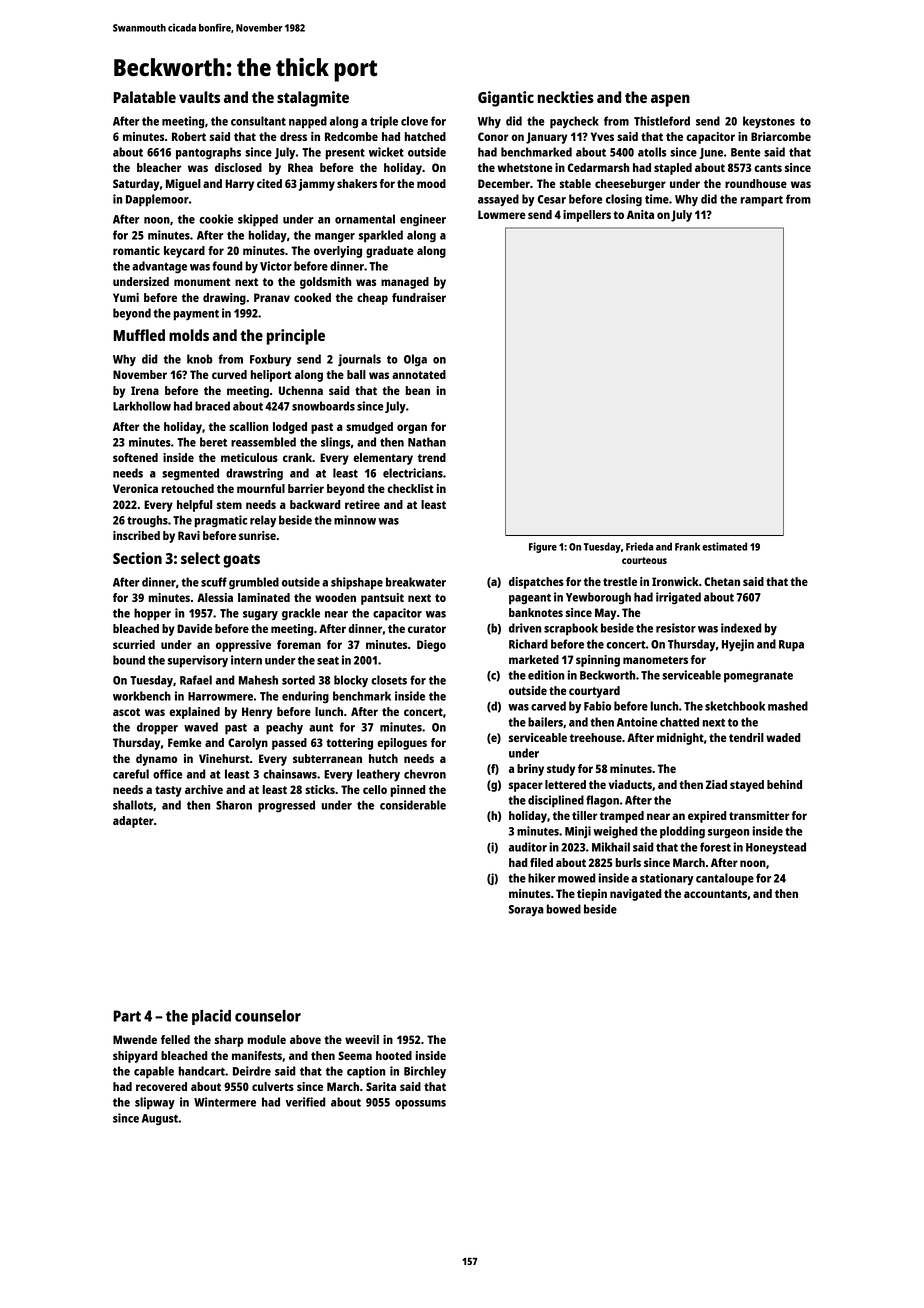  What do you see at coordinates (526, 787) in the screenshot?
I see `spacer` at bounding box center [526, 787].
